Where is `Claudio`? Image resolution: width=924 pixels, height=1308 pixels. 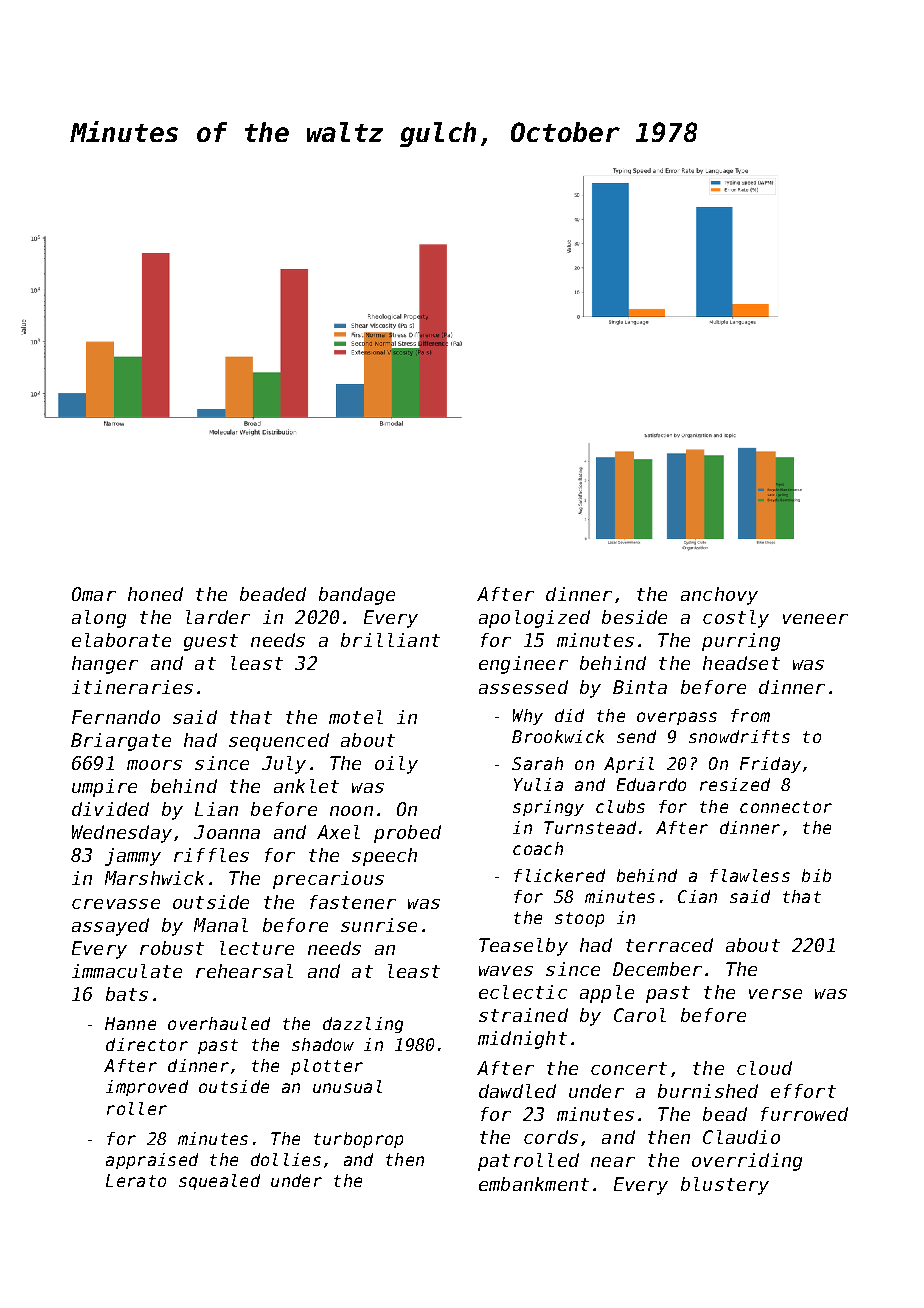
Claudio is located at coordinates (741, 1137).
